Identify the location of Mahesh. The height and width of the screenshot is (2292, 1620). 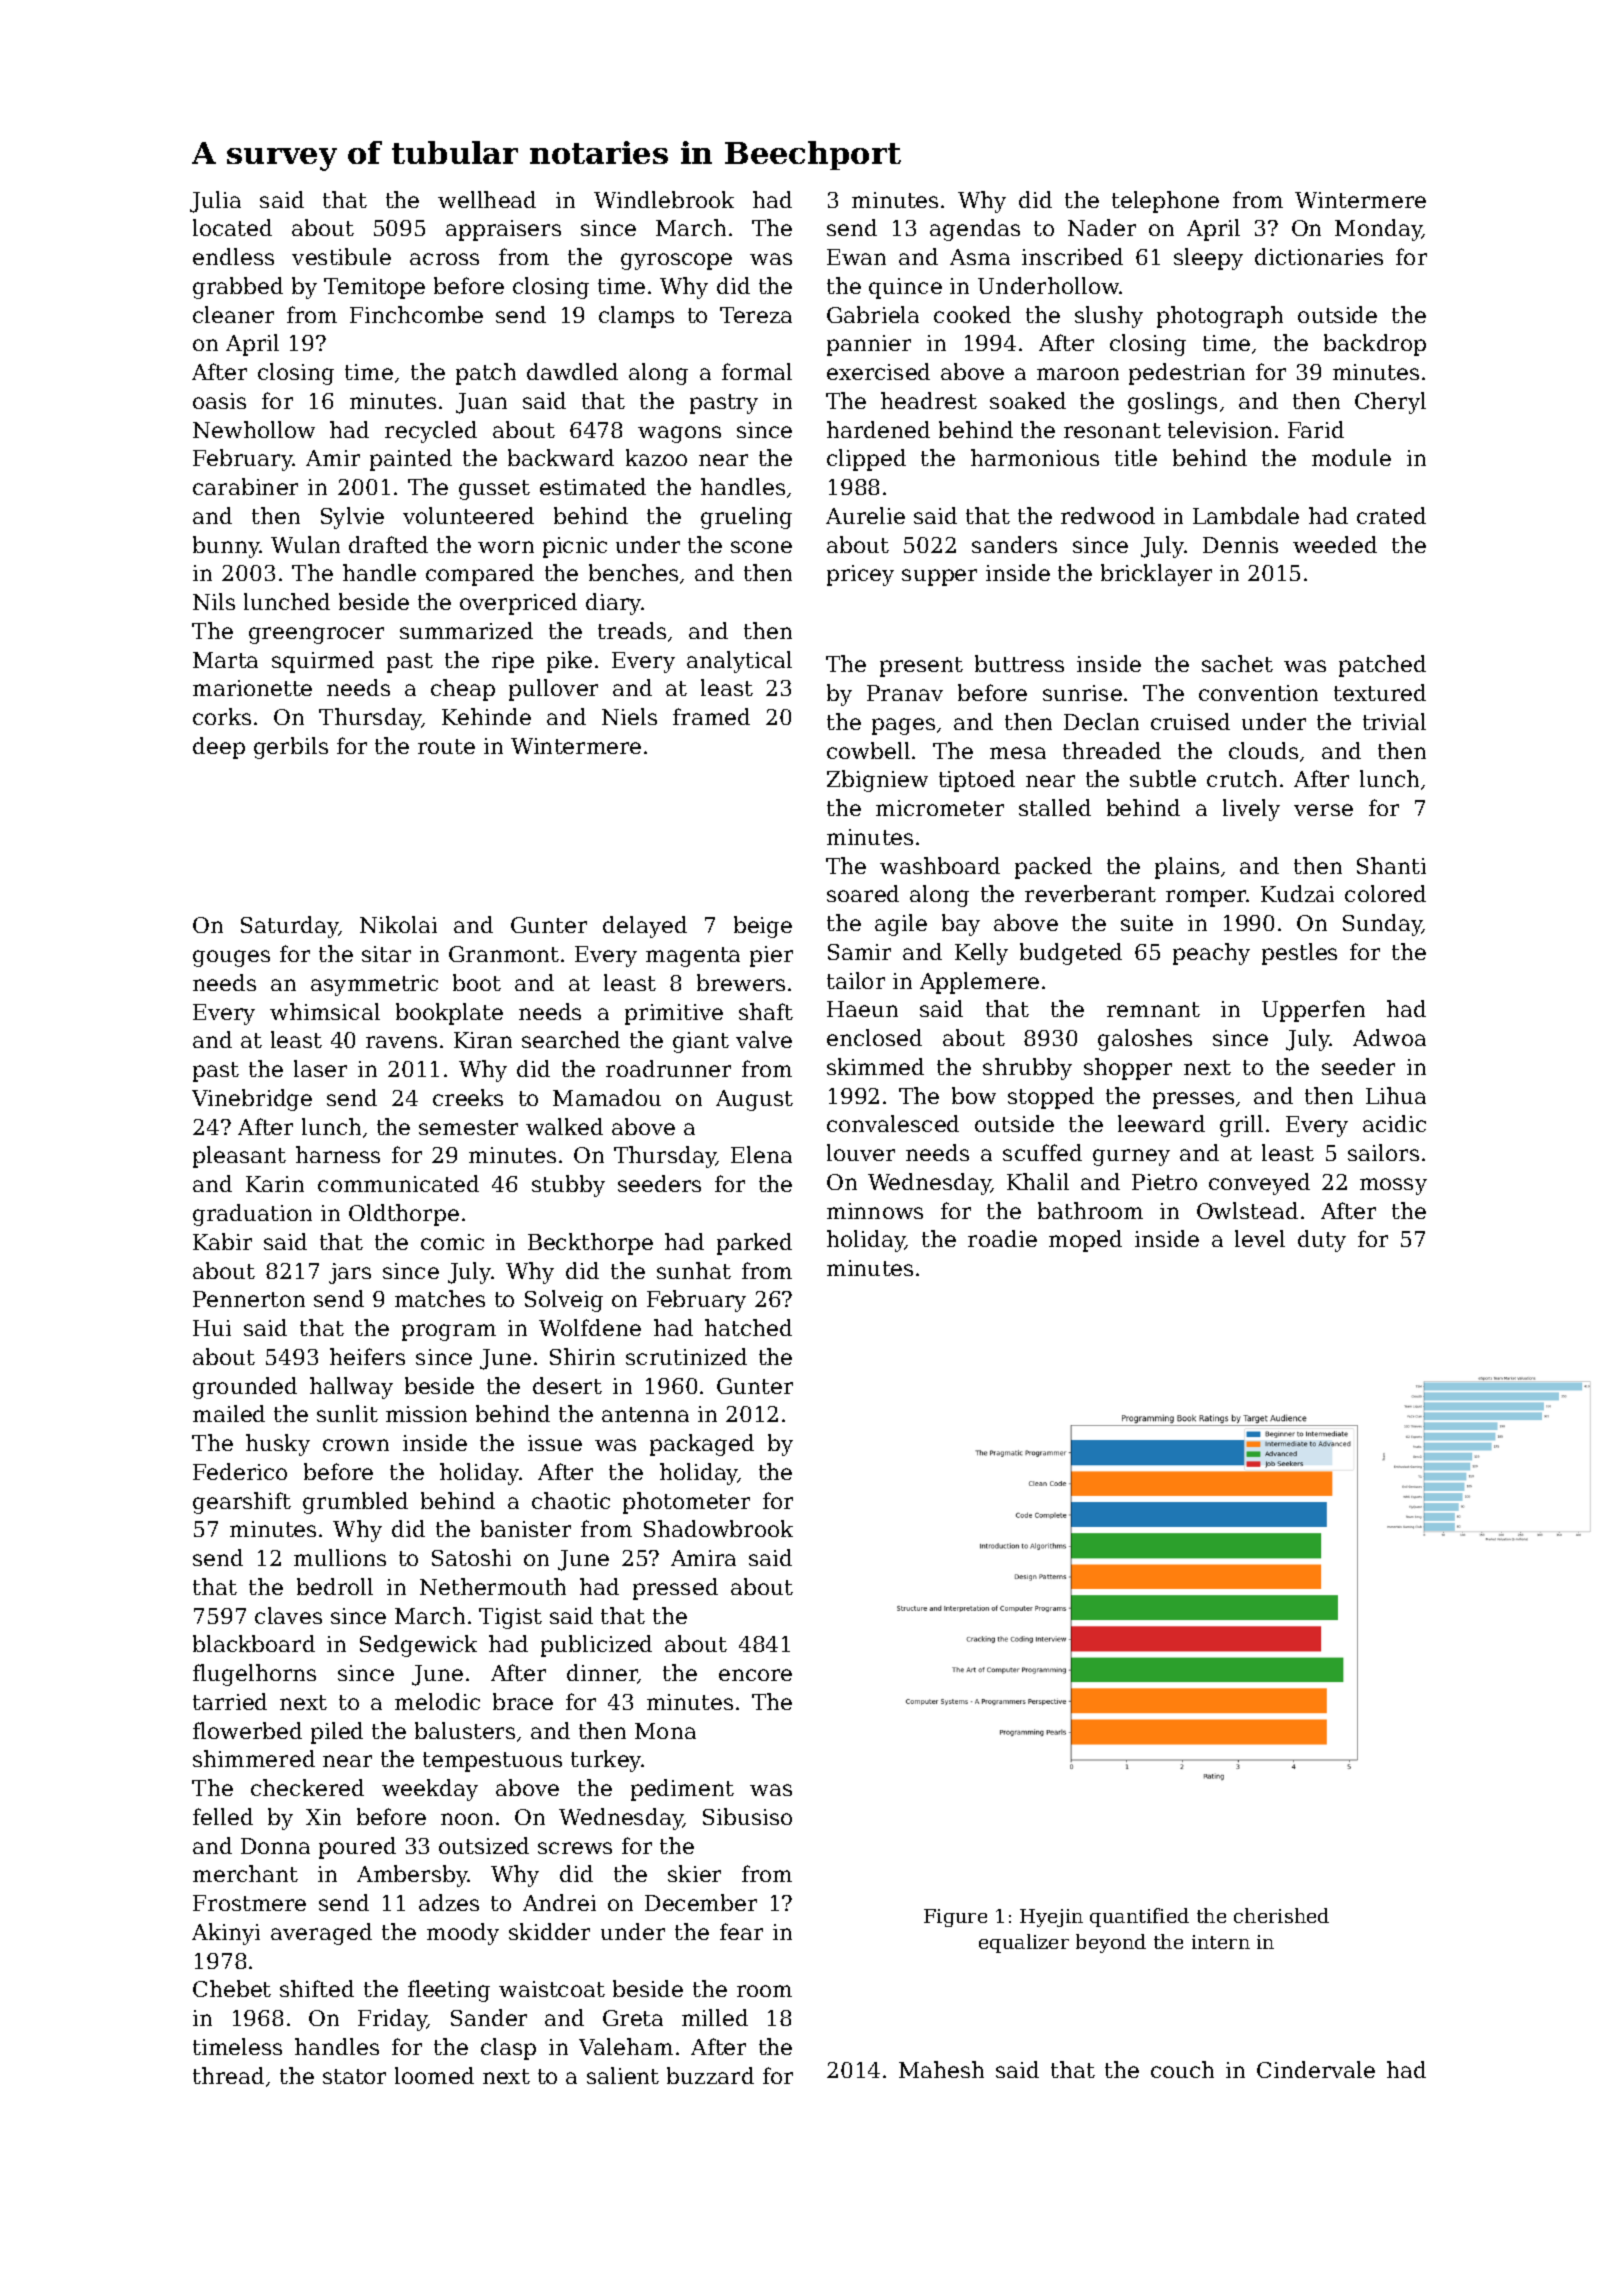
(941, 2069).
